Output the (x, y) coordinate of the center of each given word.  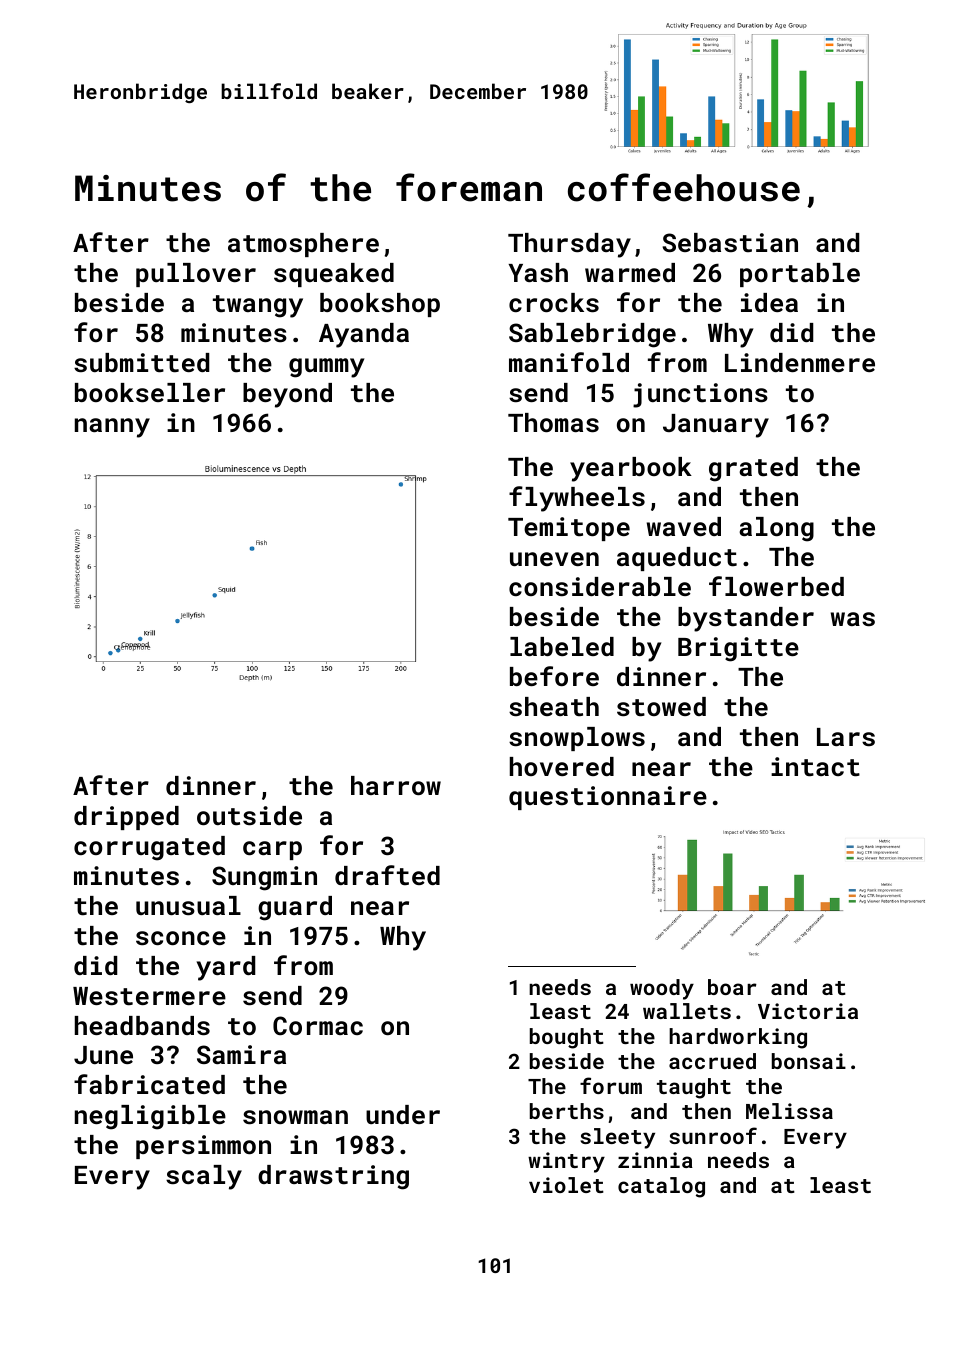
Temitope (569, 529)
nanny (112, 428)
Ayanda (364, 335)
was (853, 619)
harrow (396, 785)
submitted (141, 363)
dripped (126, 818)
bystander (746, 619)
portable (800, 275)
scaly (204, 1177)
